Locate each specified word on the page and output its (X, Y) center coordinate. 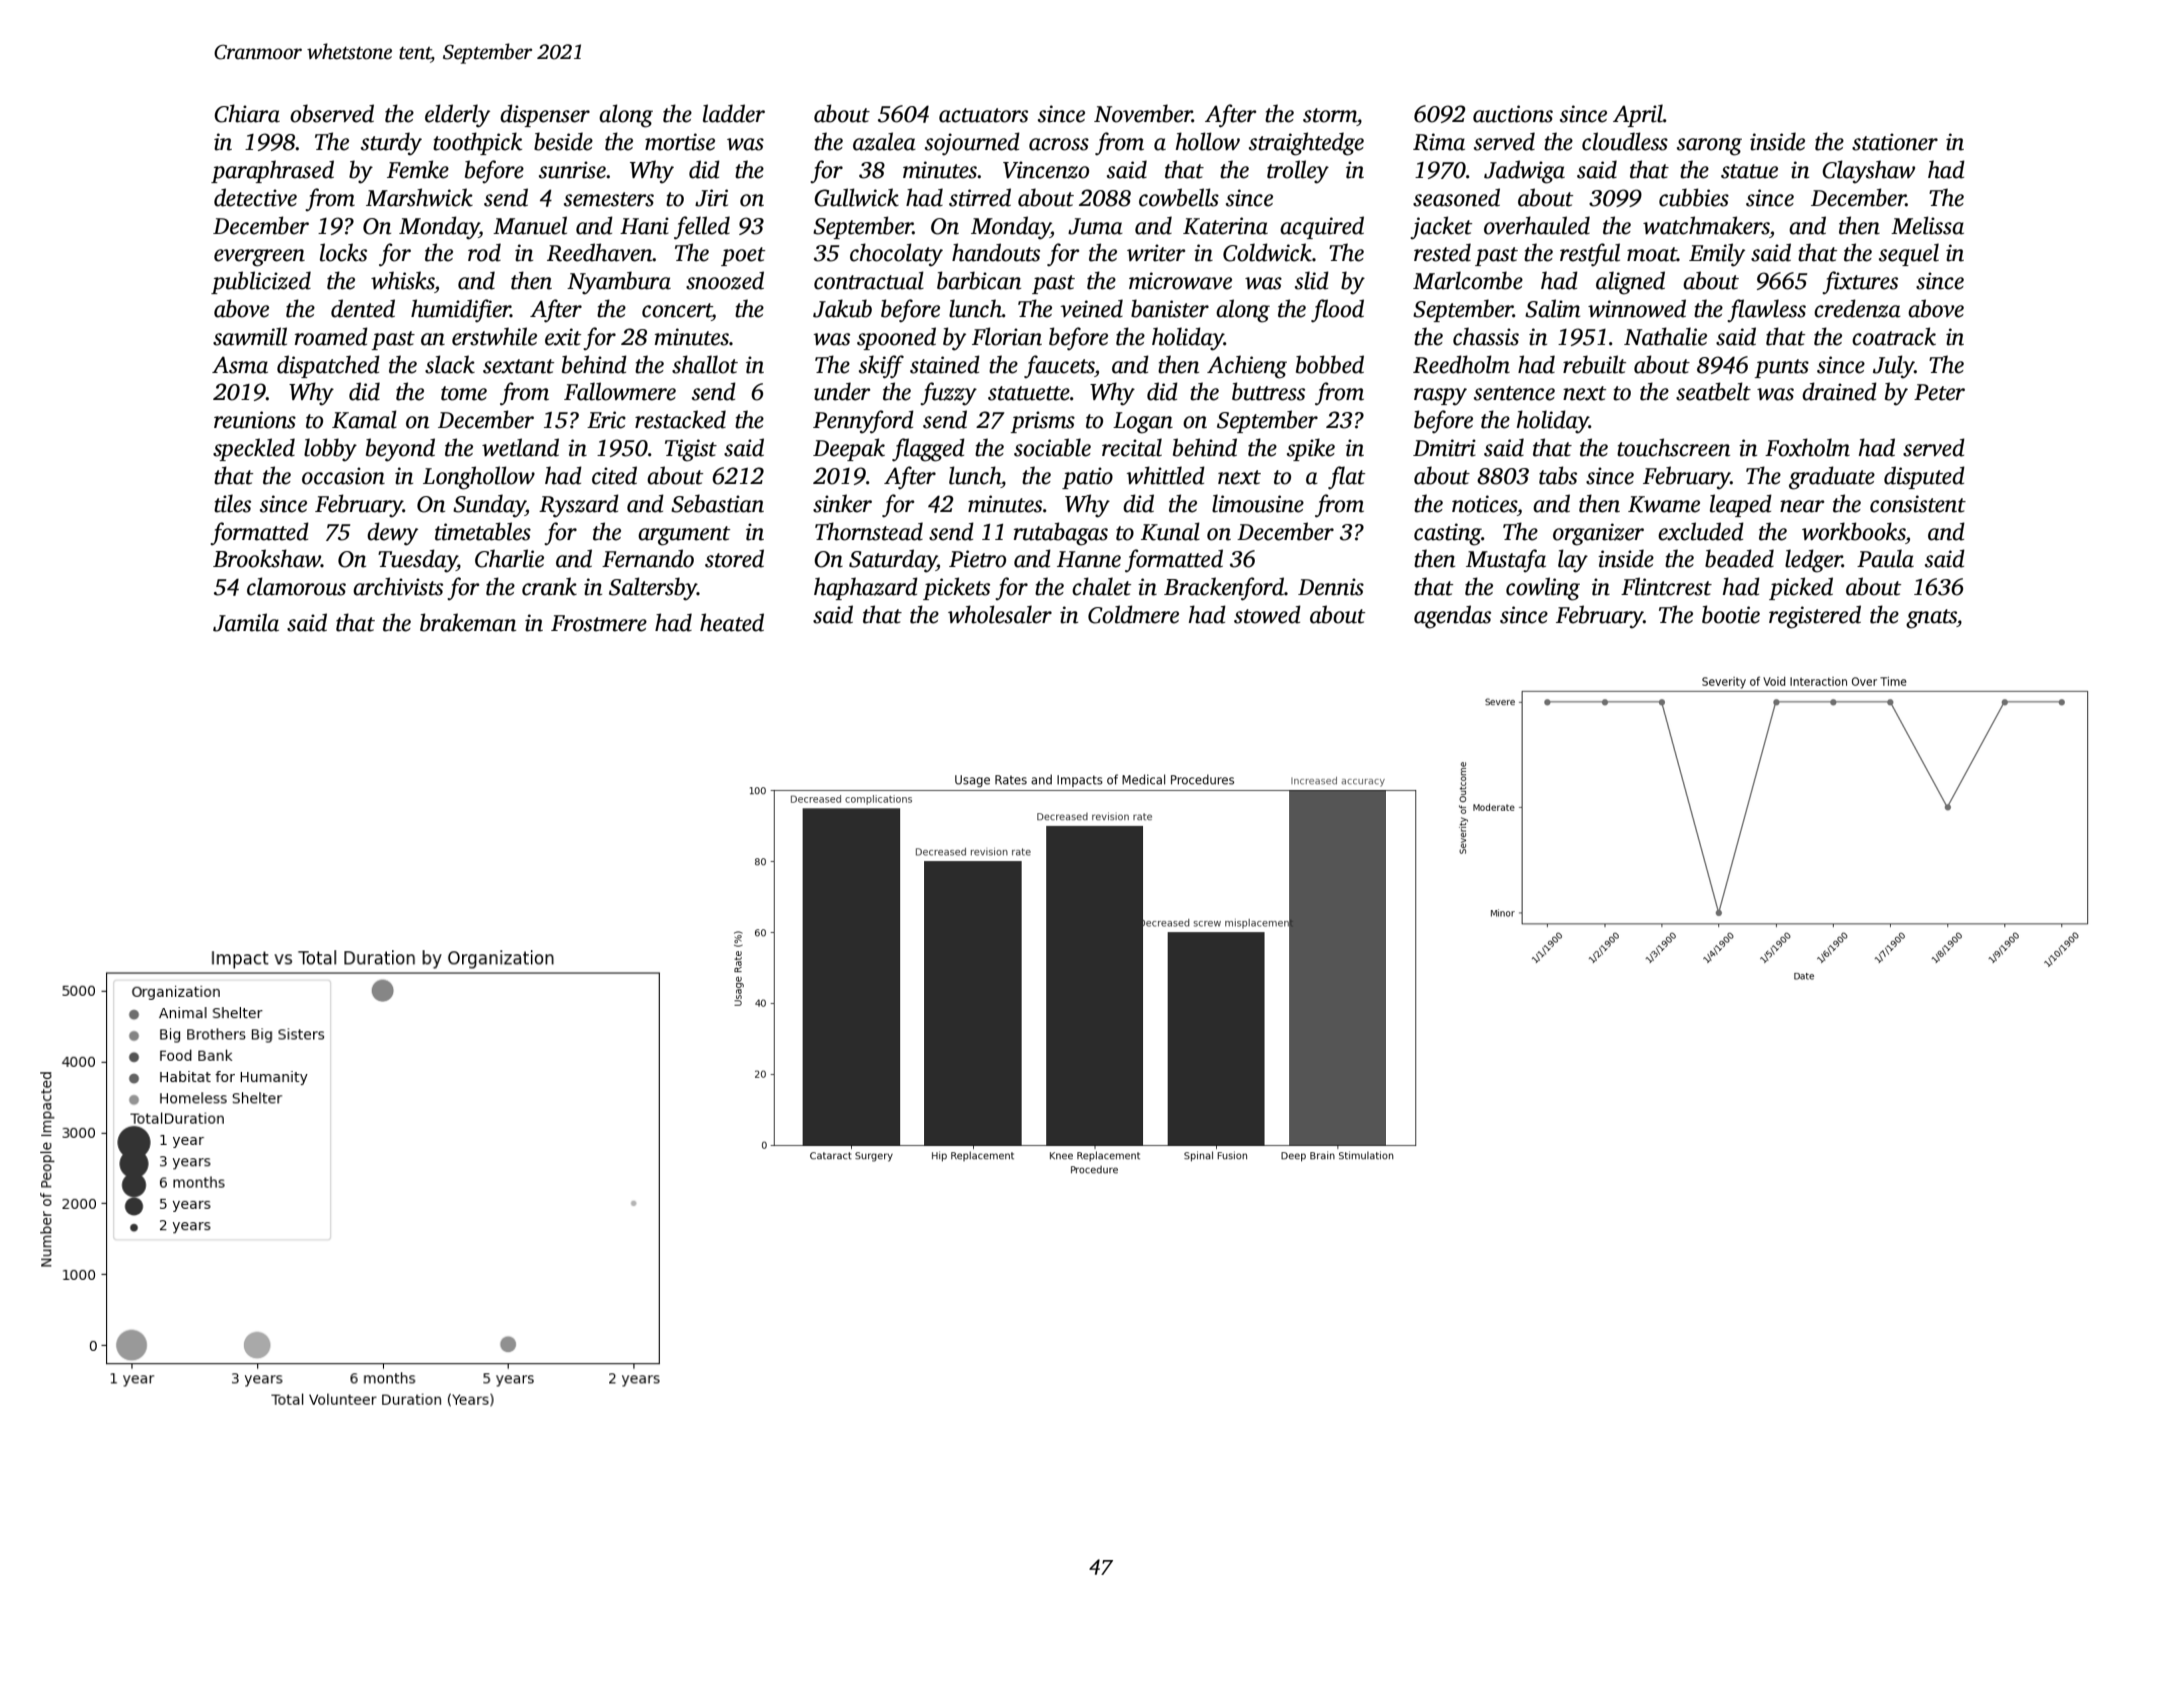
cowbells (1179, 197)
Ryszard (579, 506)
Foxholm (1807, 447)
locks (343, 252)
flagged (928, 450)
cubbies (1694, 197)
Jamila (246, 622)
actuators (983, 115)
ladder (734, 113)
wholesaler (1000, 614)
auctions (1513, 114)
